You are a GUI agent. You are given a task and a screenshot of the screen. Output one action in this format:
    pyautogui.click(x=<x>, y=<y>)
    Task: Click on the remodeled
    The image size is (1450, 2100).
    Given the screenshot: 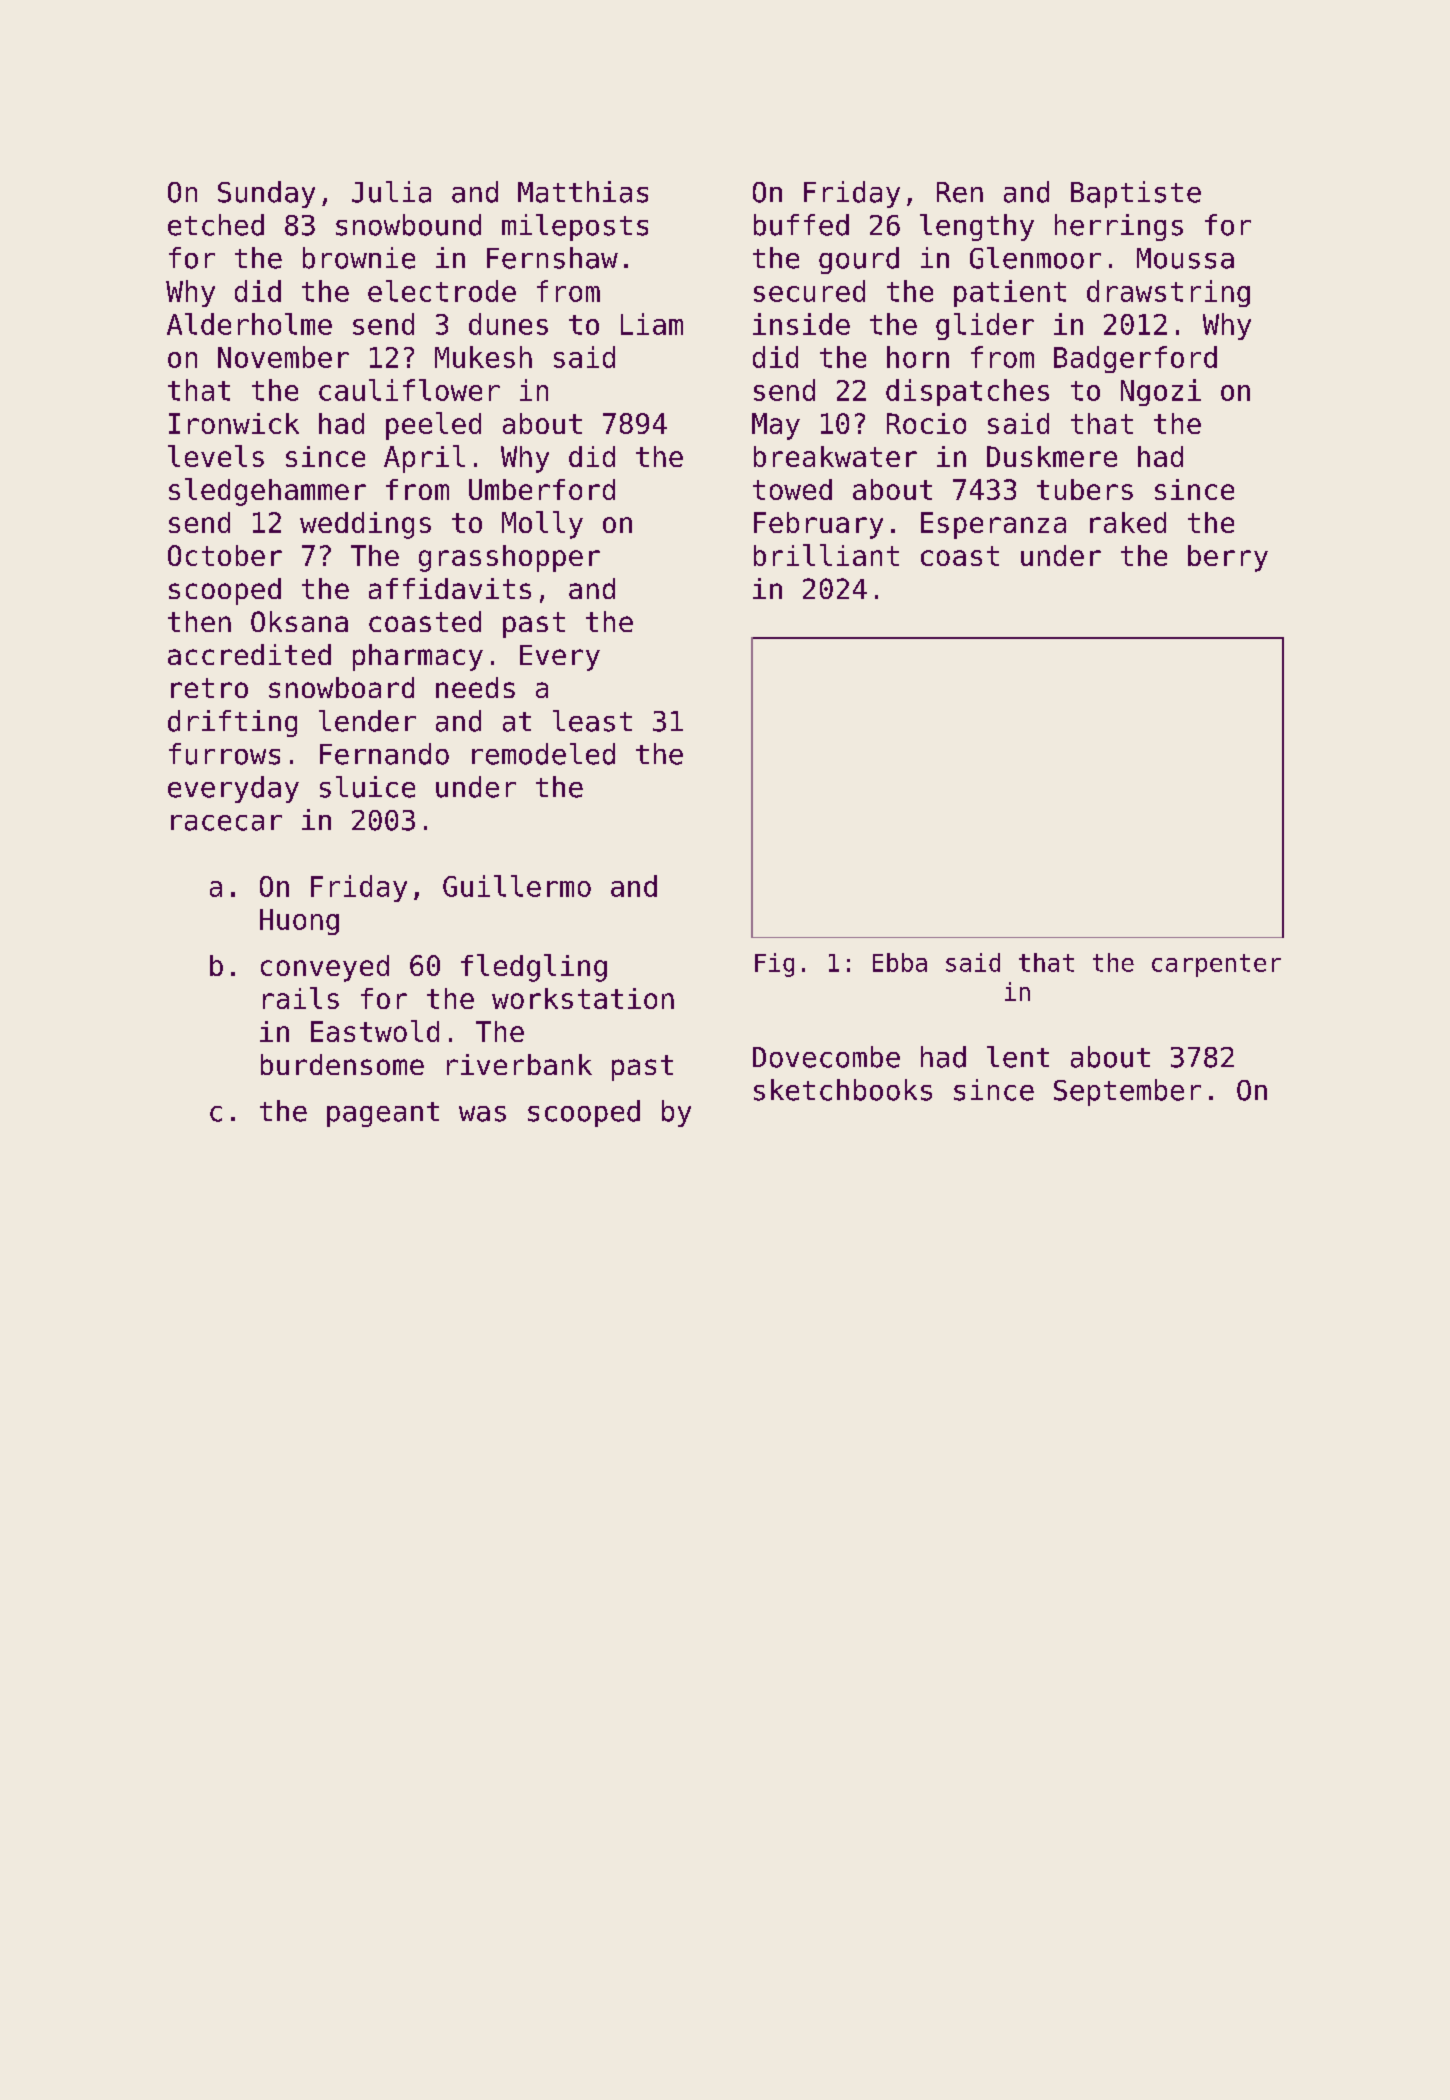 What is the action you would take?
    pyautogui.click(x=543, y=754)
